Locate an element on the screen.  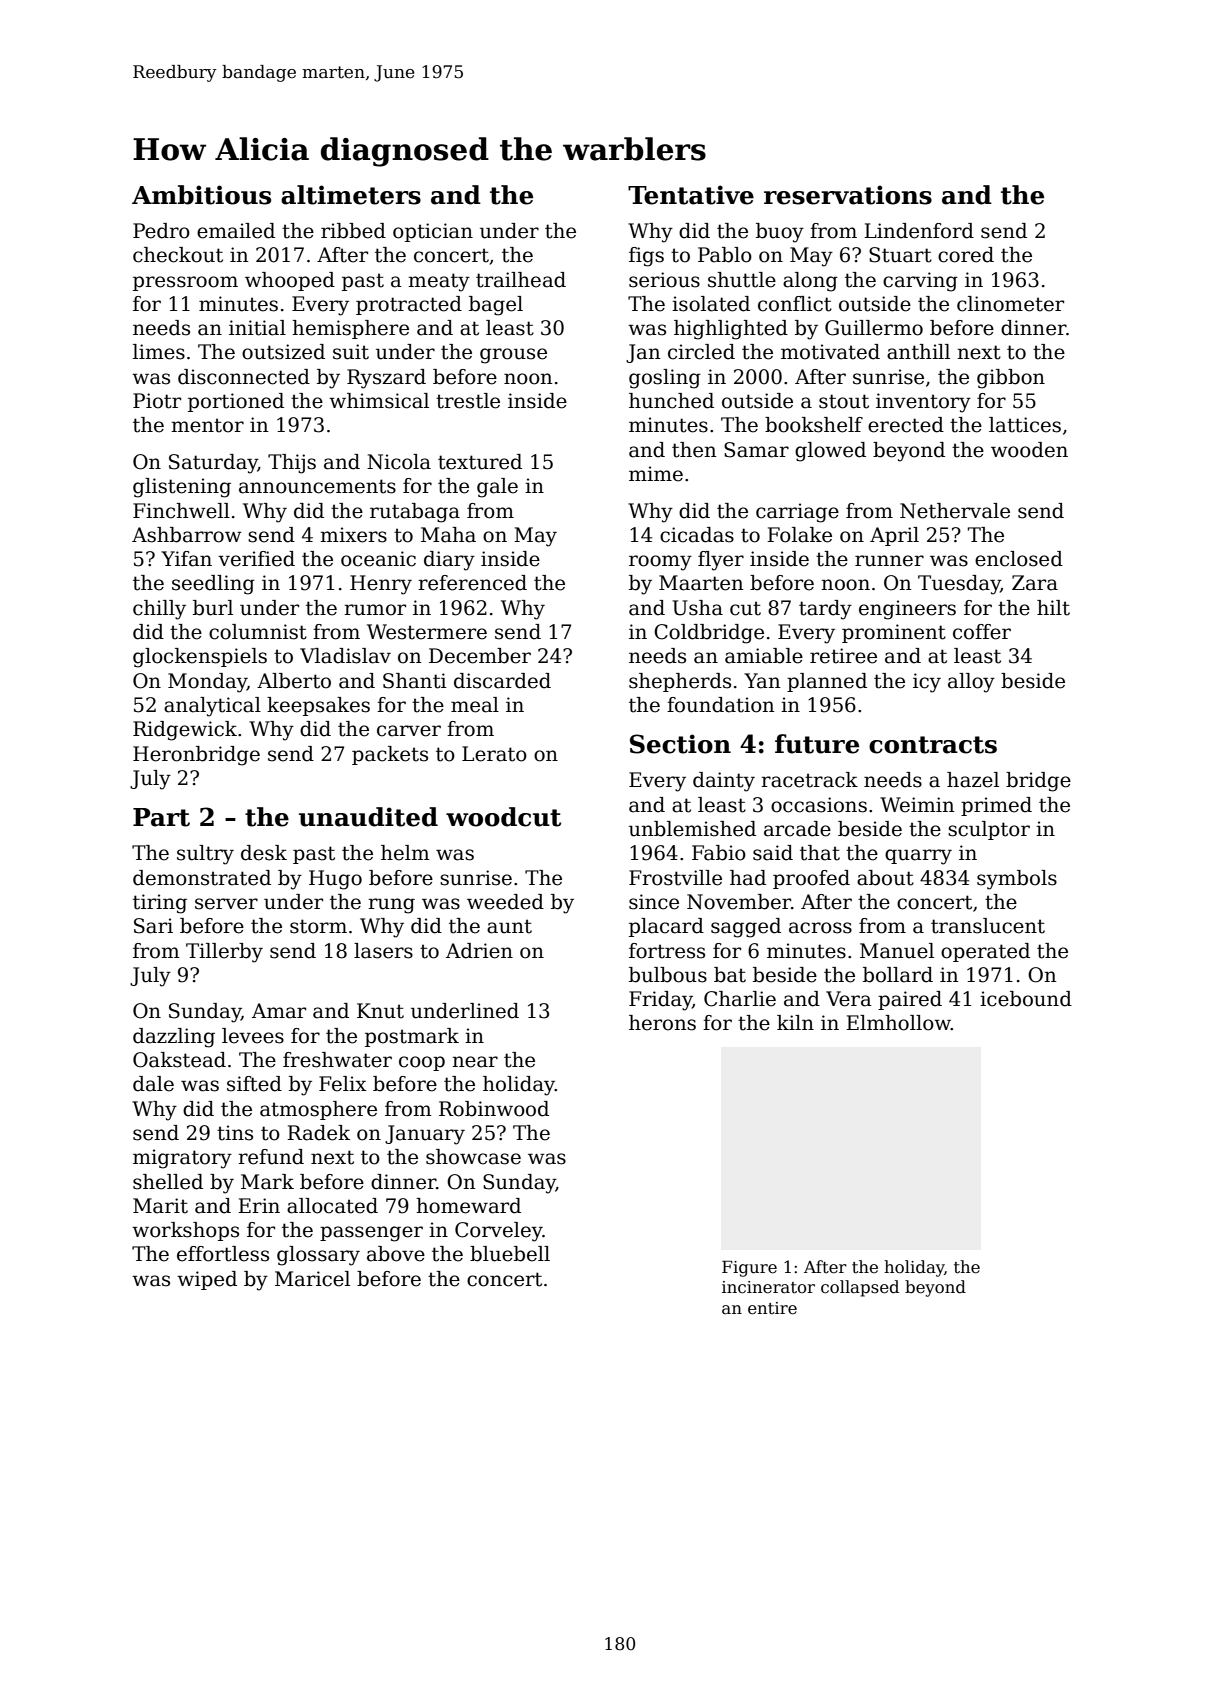
optician is located at coordinates (433, 232).
